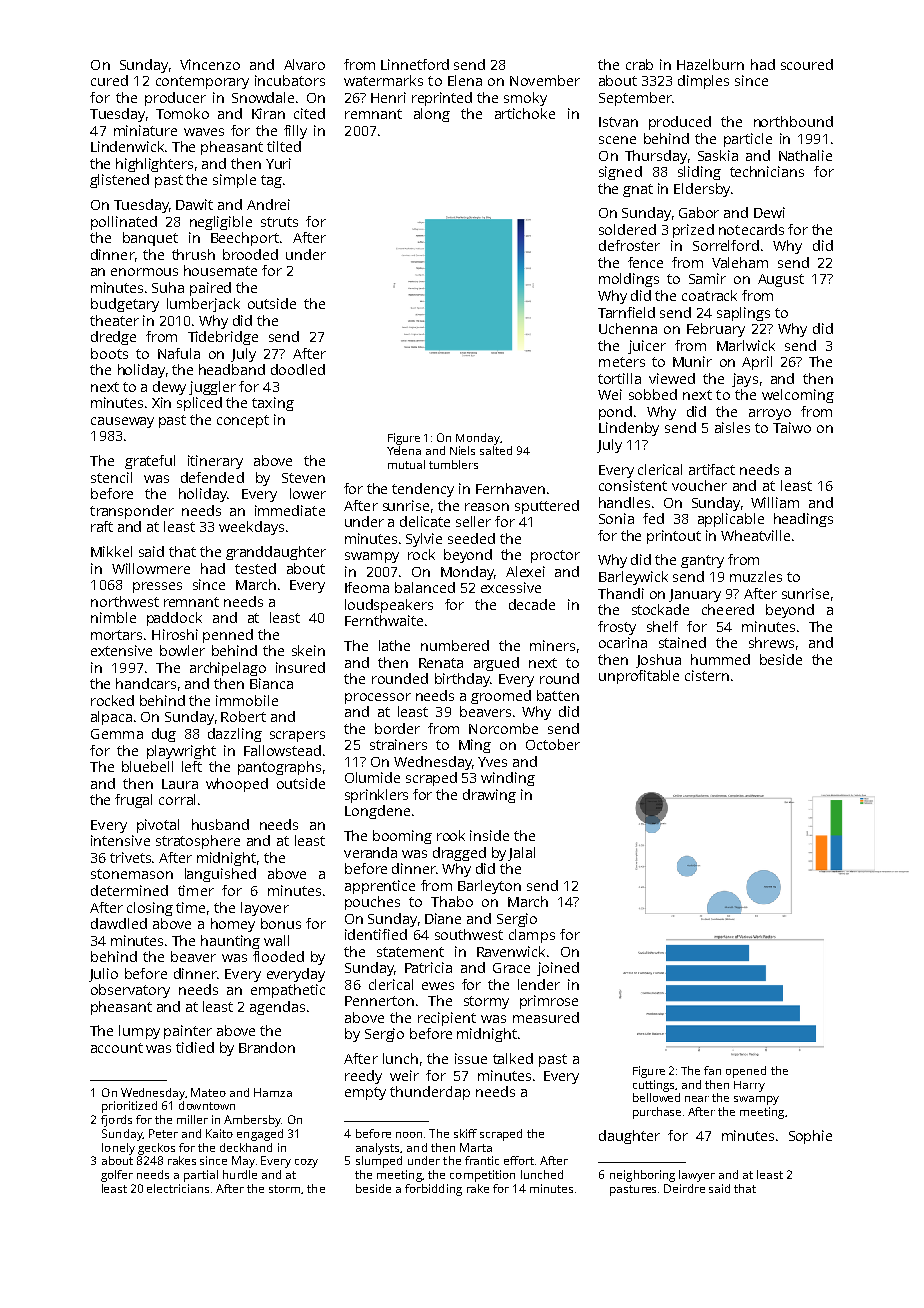  What do you see at coordinates (452, 901) in the page?
I see `Thabo` at bounding box center [452, 901].
